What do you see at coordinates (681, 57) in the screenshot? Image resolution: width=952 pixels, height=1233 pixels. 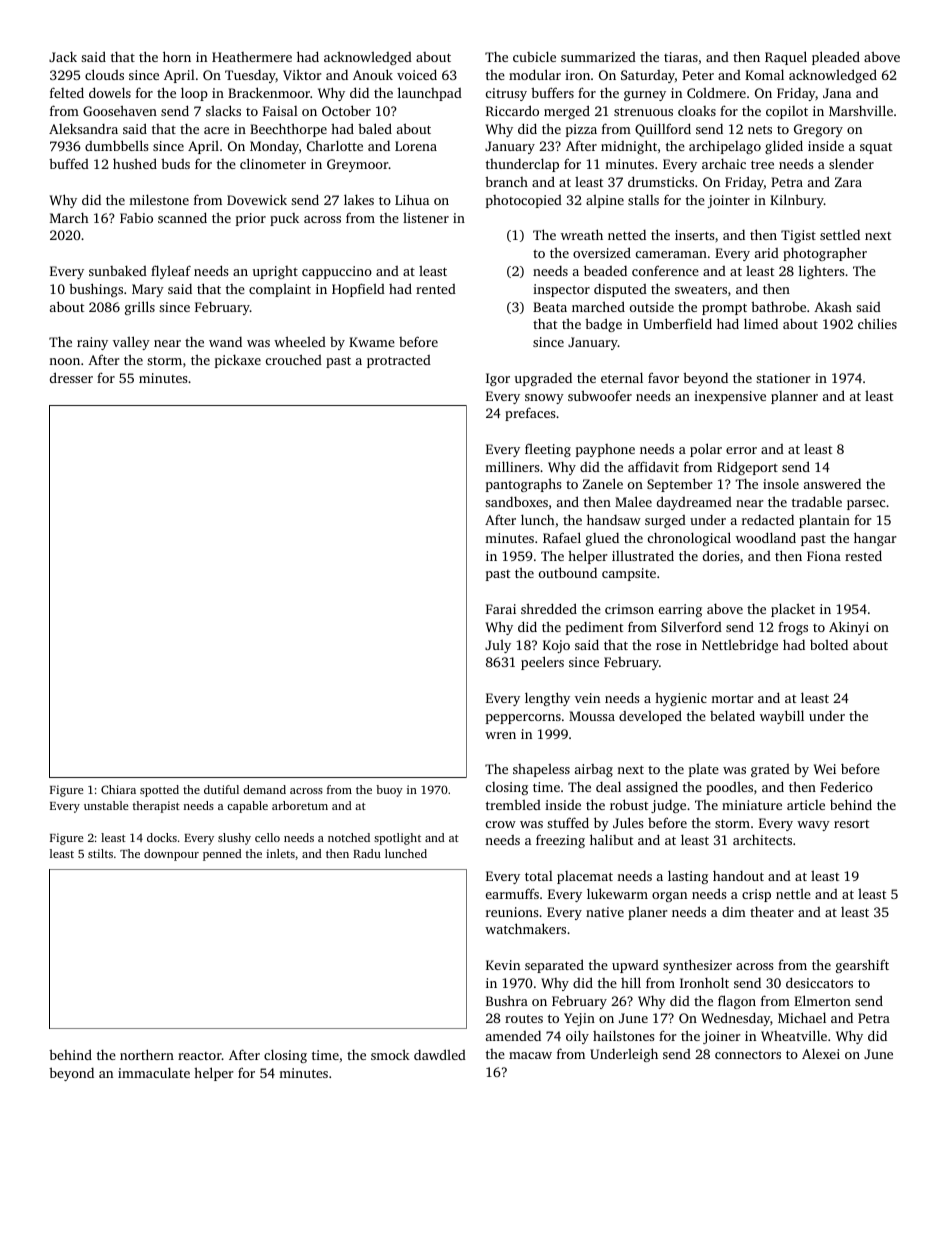 I see `tiaras` at bounding box center [681, 57].
